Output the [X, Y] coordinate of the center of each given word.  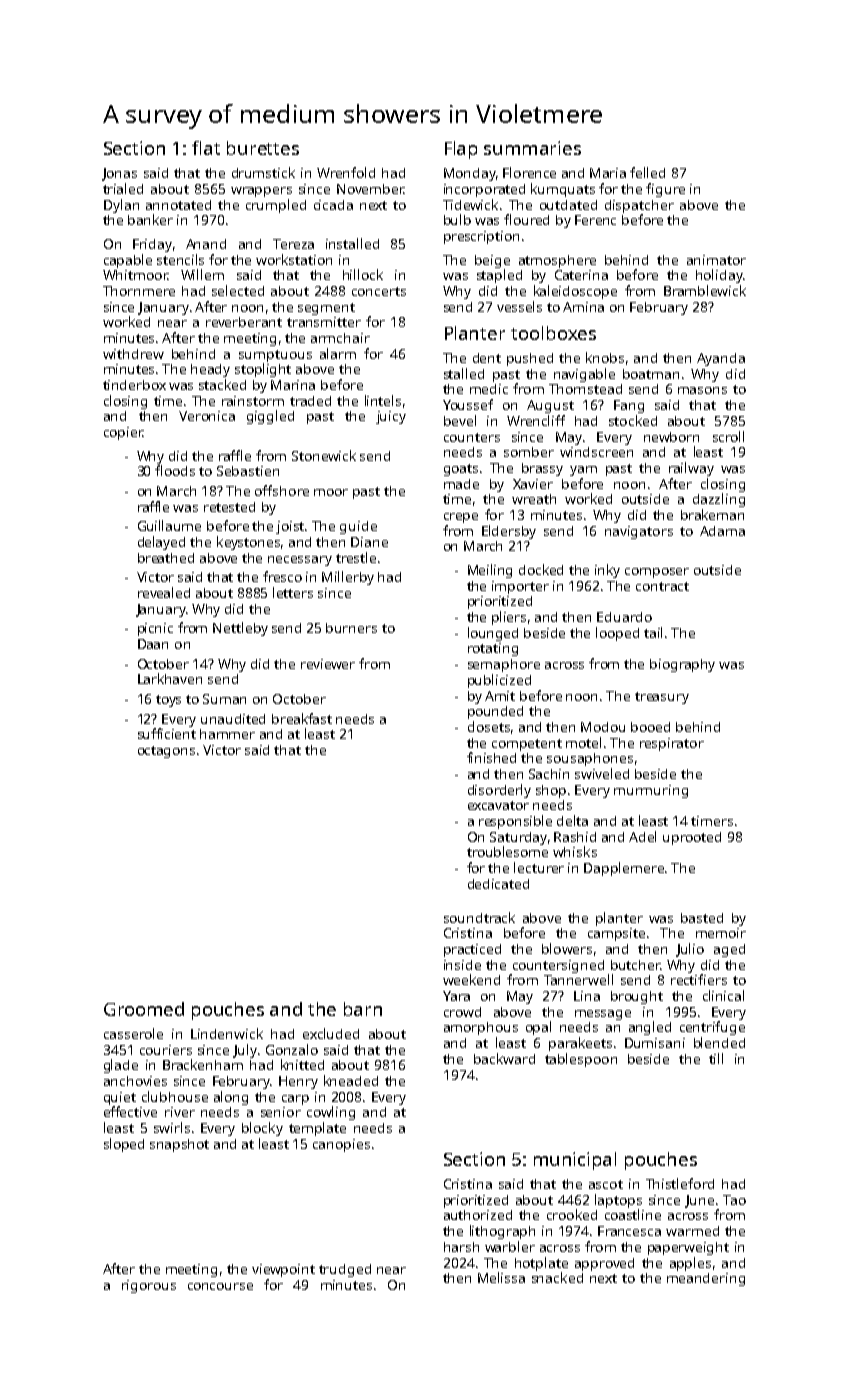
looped [617, 634]
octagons [166, 752]
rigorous [149, 1286]
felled [647, 172]
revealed [164, 592]
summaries [532, 148]
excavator [498, 805]
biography [682, 665]
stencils [180, 259]
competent [527, 745]
